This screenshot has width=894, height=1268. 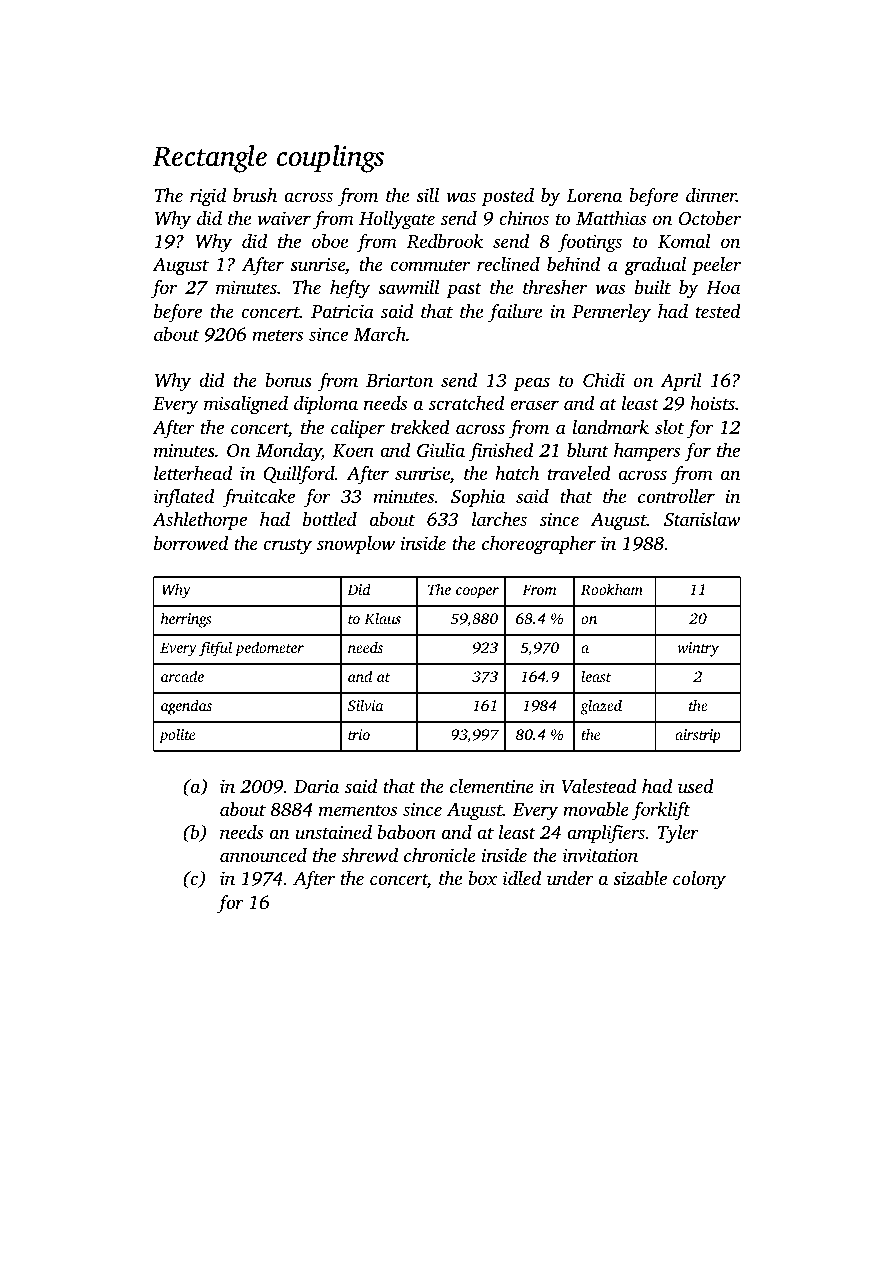 I want to click on announced, so click(x=263, y=855).
